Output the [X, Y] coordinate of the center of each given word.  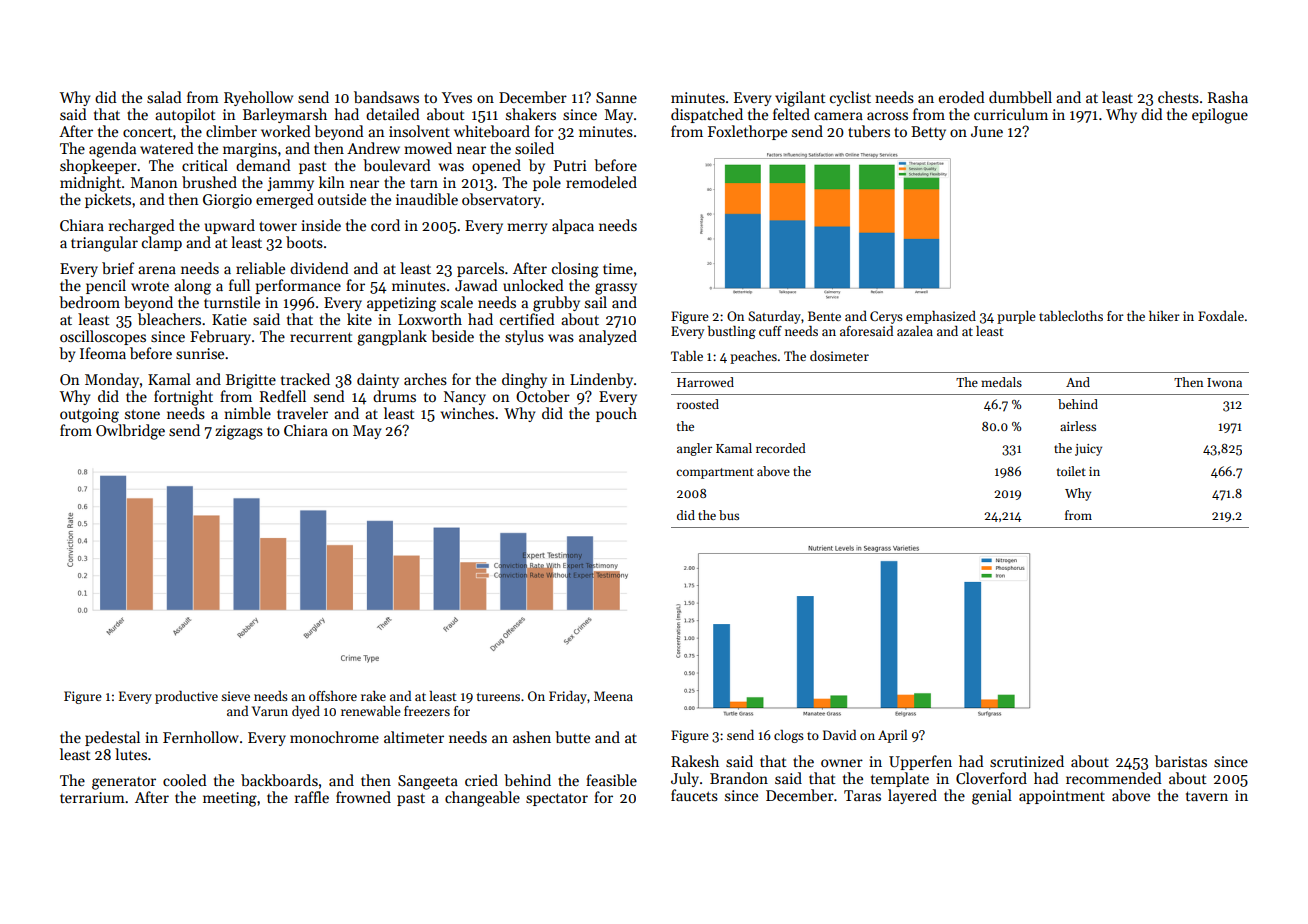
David [839, 735]
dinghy [524, 381]
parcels [480, 269]
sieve [235, 696]
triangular [104, 244]
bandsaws [386, 97]
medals [1001, 382]
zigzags [239, 432]
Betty [928, 133]
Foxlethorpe [747, 132]
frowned [363, 797]
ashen [532, 737]
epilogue [1220, 116]
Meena [613, 696]
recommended [1114, 778]
